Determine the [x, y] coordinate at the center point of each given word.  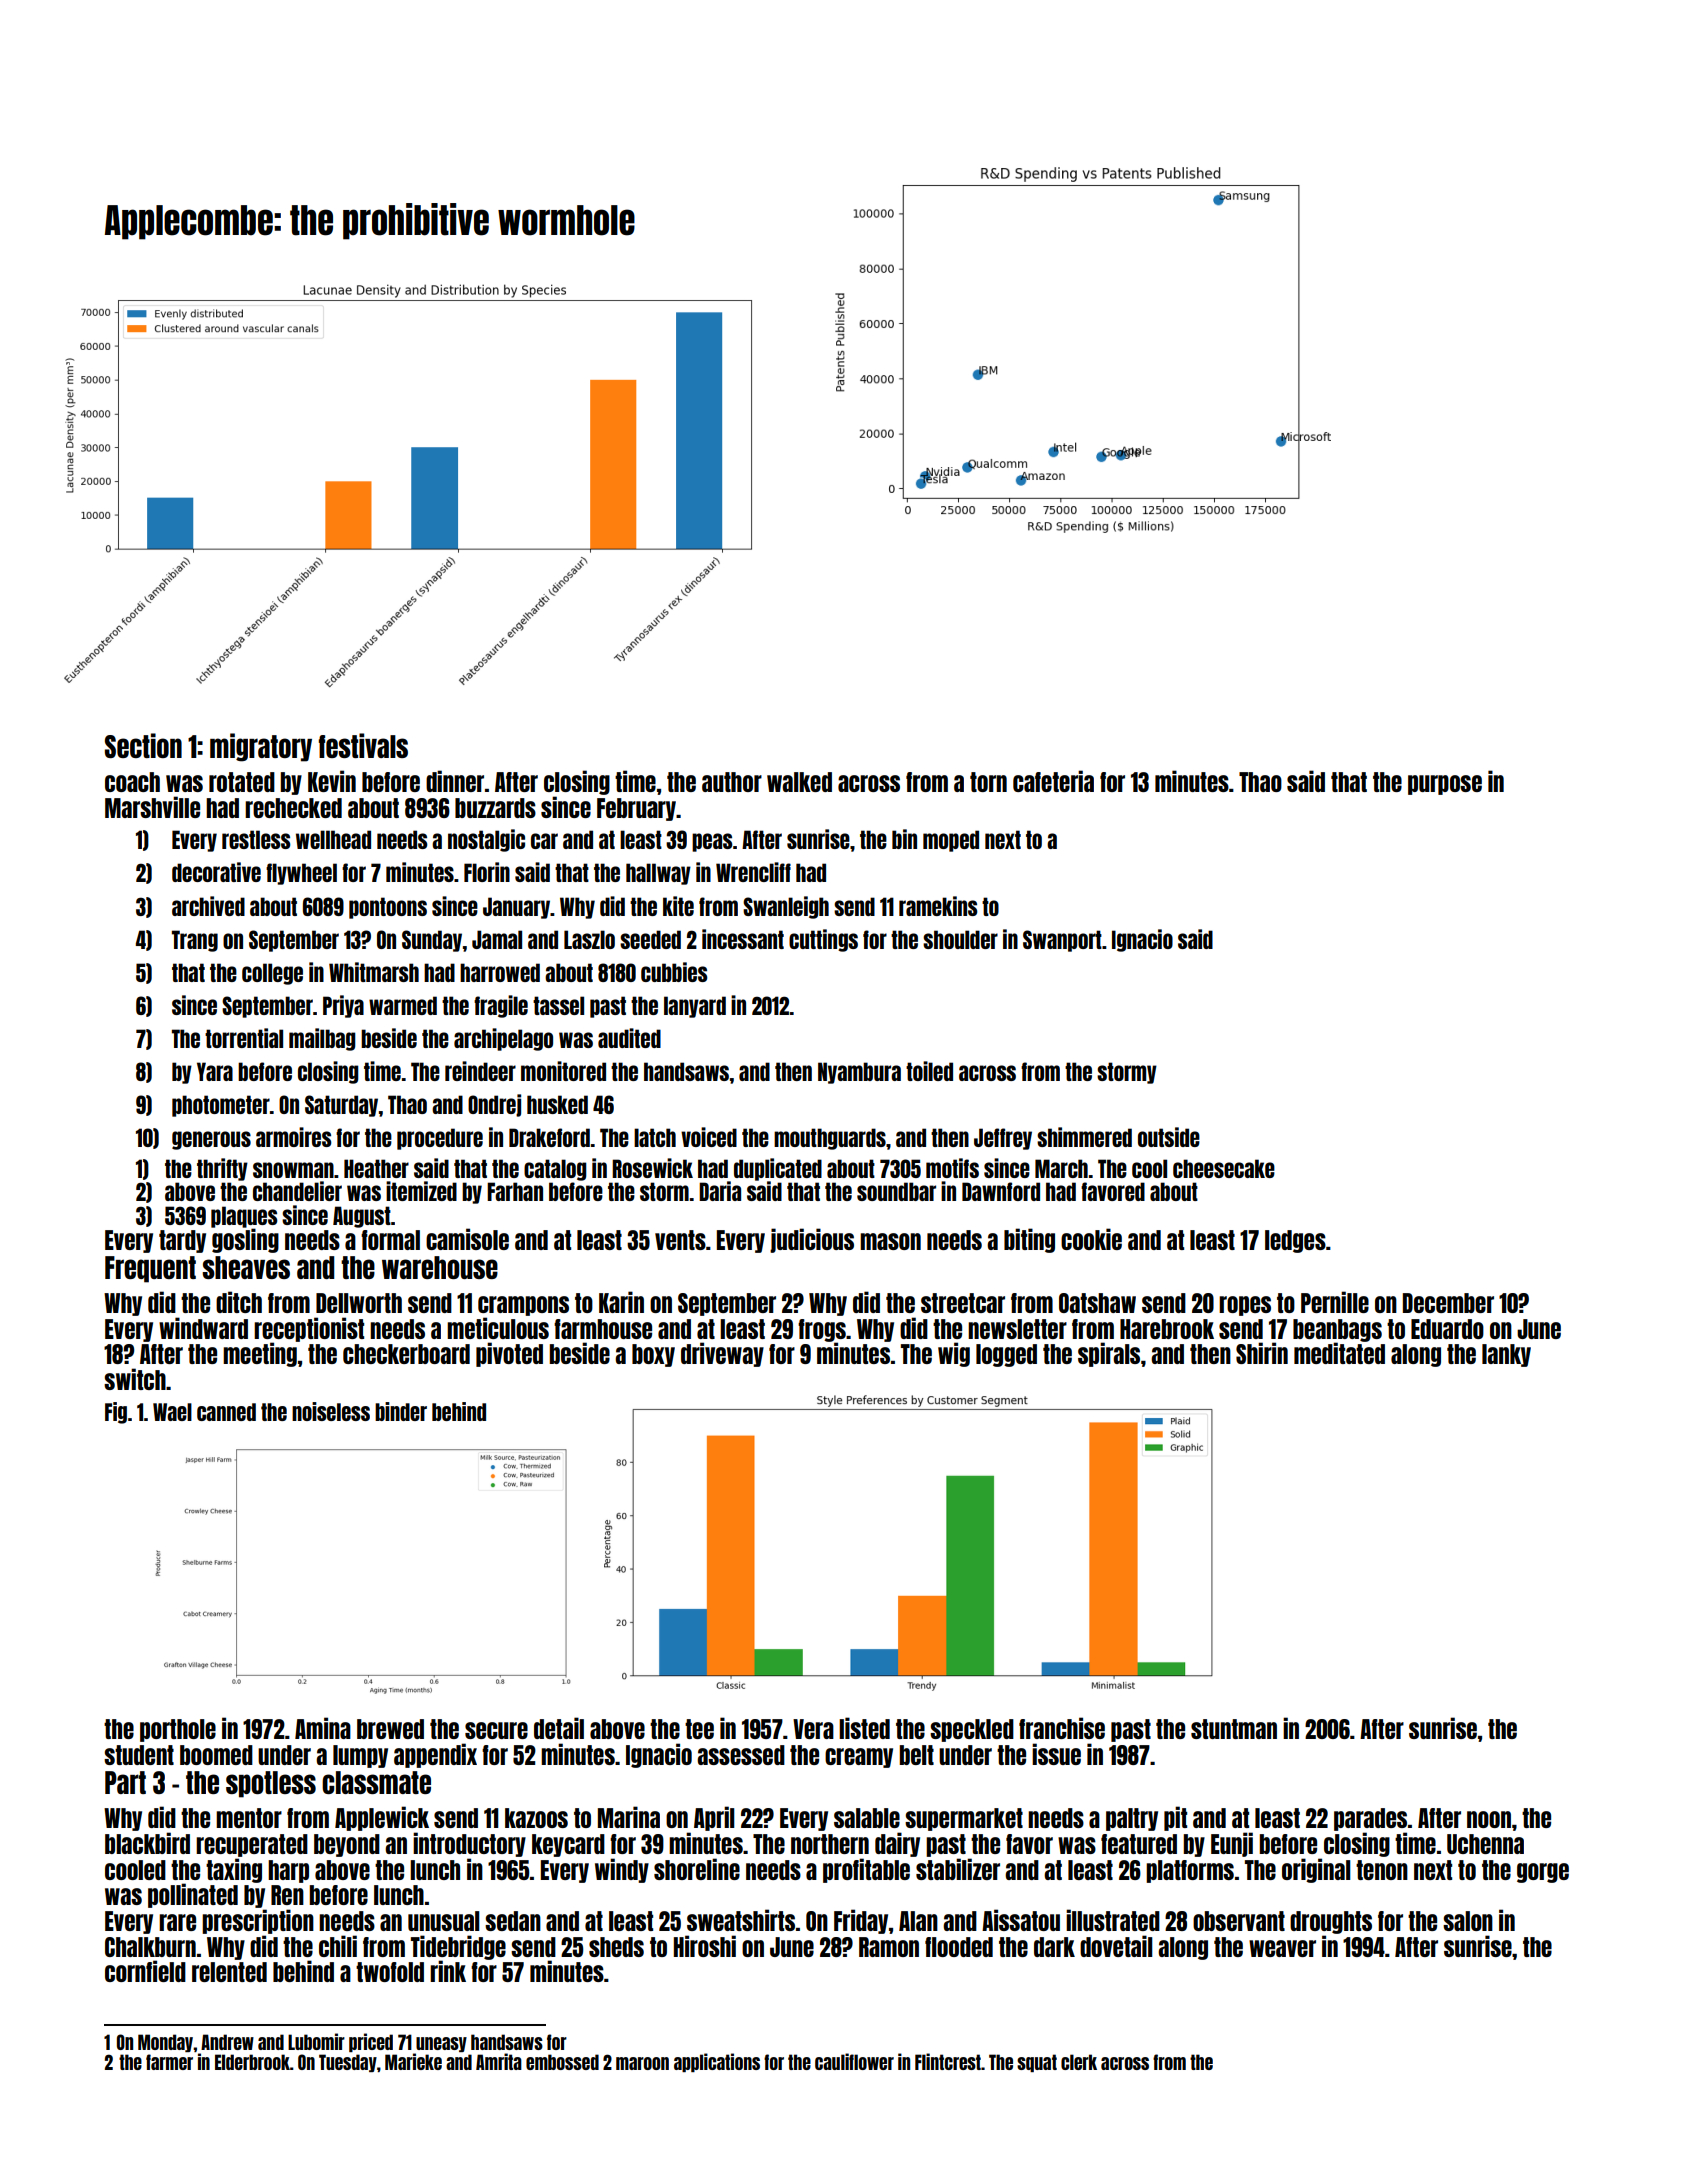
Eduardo [1447, 1329]
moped [951, 841]
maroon [642, 2063]
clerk [1079, 2062]
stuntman [1234, 1729]
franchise [1062, 1728]
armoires [294, 1137]
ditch [239, 1302]
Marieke [413, 2061]
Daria [720, 1191]
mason [890, 1241]
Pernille [1335, 1302]
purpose [1445, 785]
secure [496, 1730]
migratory [261, 747]
